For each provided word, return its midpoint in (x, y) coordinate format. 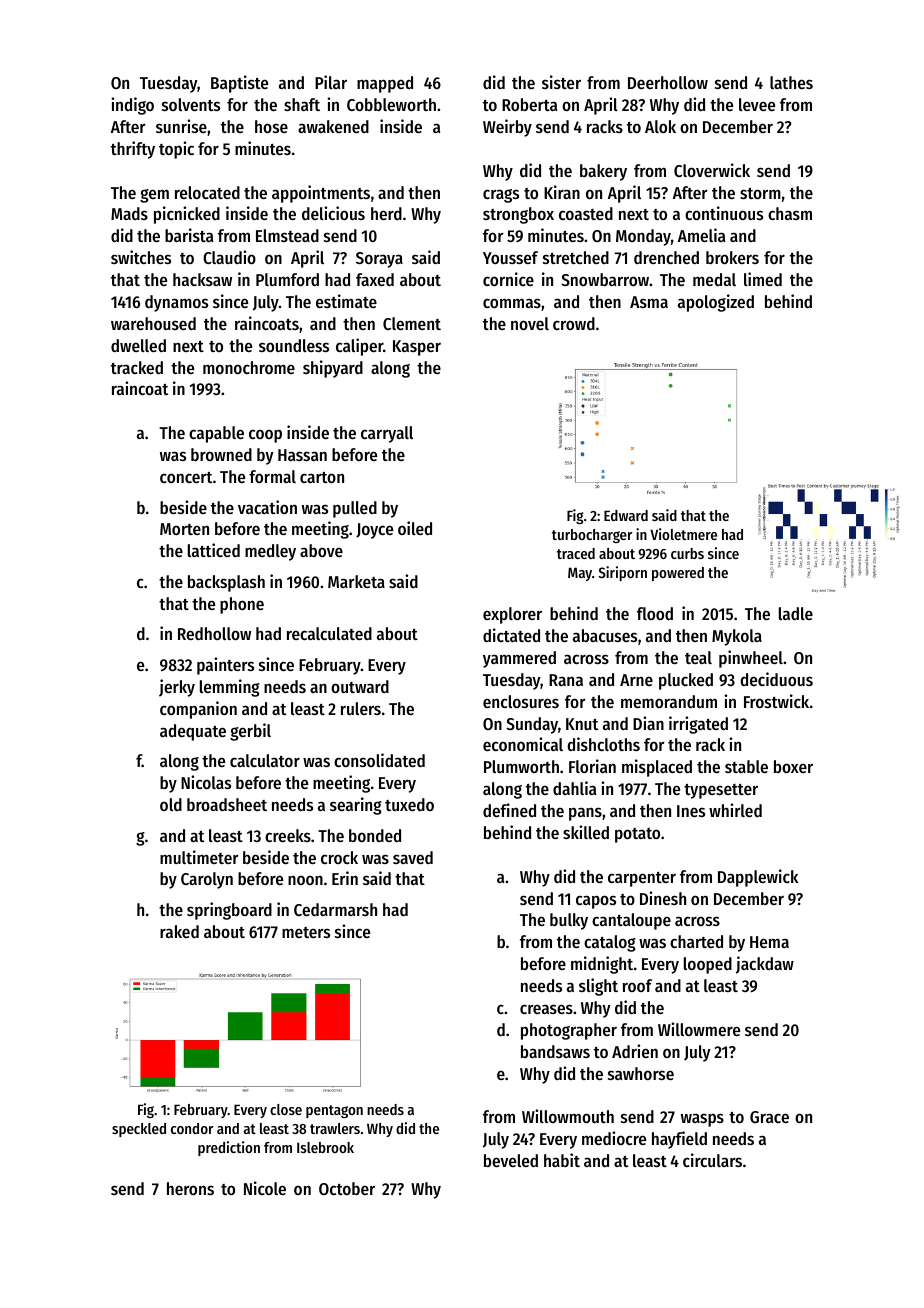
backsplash (226, 583)
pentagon (334, 1111)
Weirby (507, 128)
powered (678, 574)
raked (179, 931)
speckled (139, 1130)
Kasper (417, 348)
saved (413, 857)
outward (360, 686)
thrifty (133, 150)
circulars (712, 1160)
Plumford (287, 279)
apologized (716, 303)
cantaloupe (631, 921)
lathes (791, 82)
